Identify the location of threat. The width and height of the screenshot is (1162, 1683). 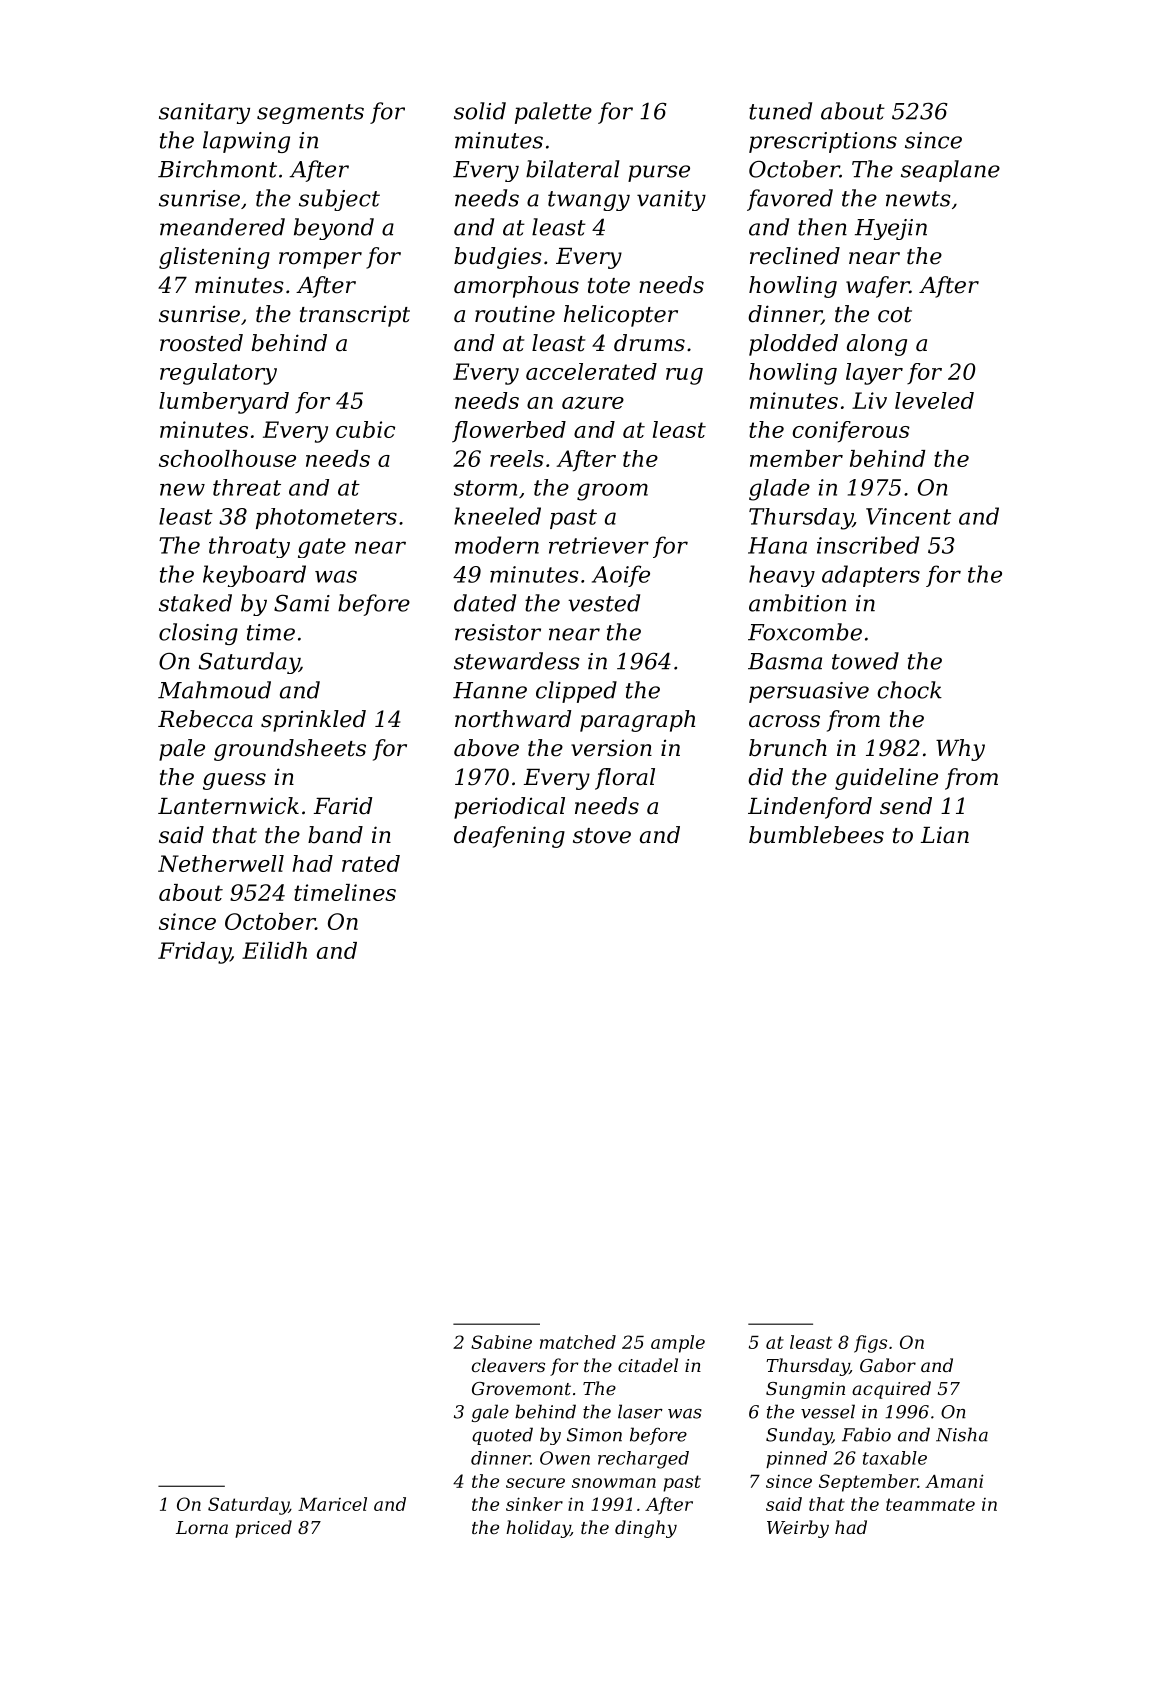
(247, 487).
